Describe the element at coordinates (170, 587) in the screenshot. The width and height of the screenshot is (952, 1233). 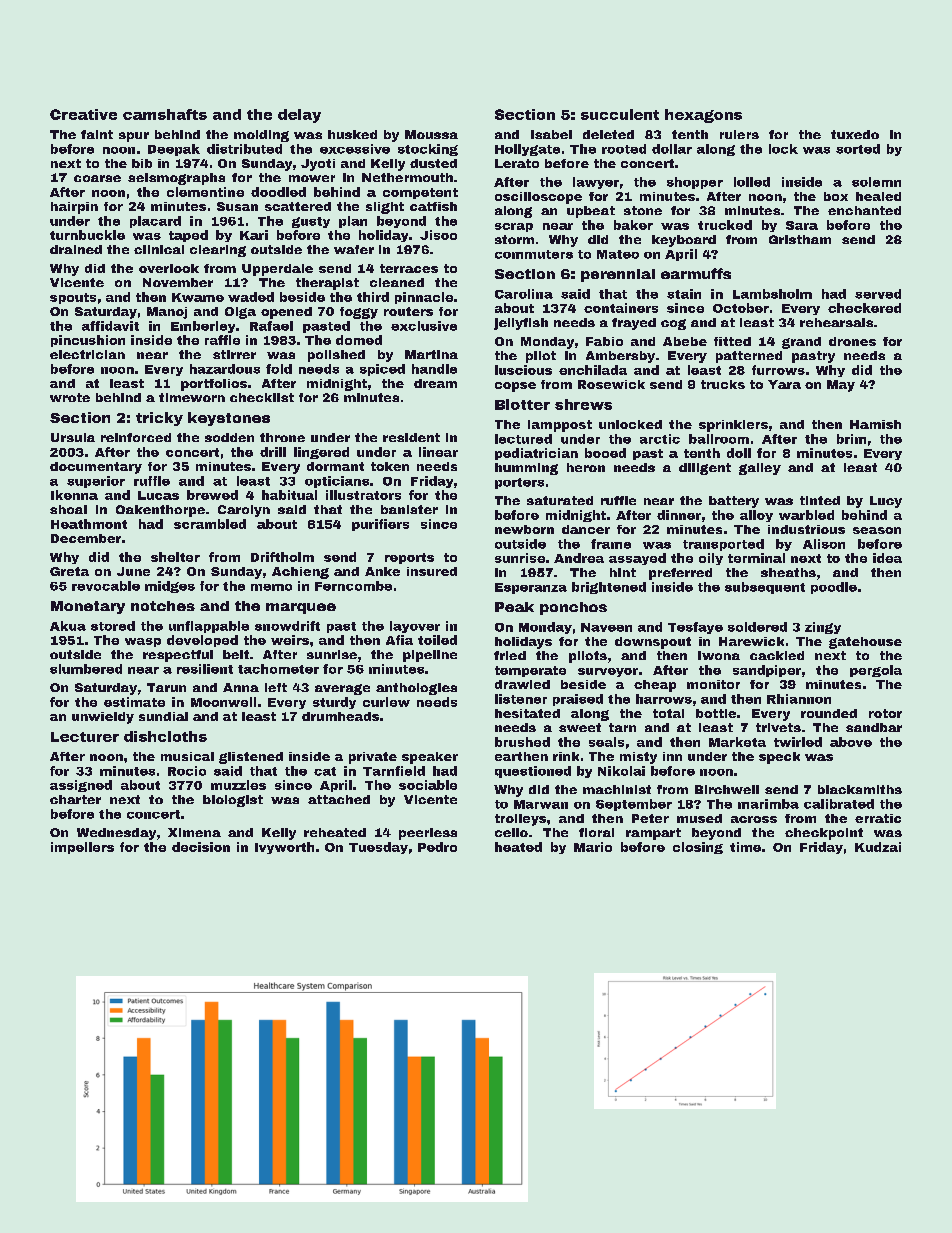
I see `midges` at that location.
